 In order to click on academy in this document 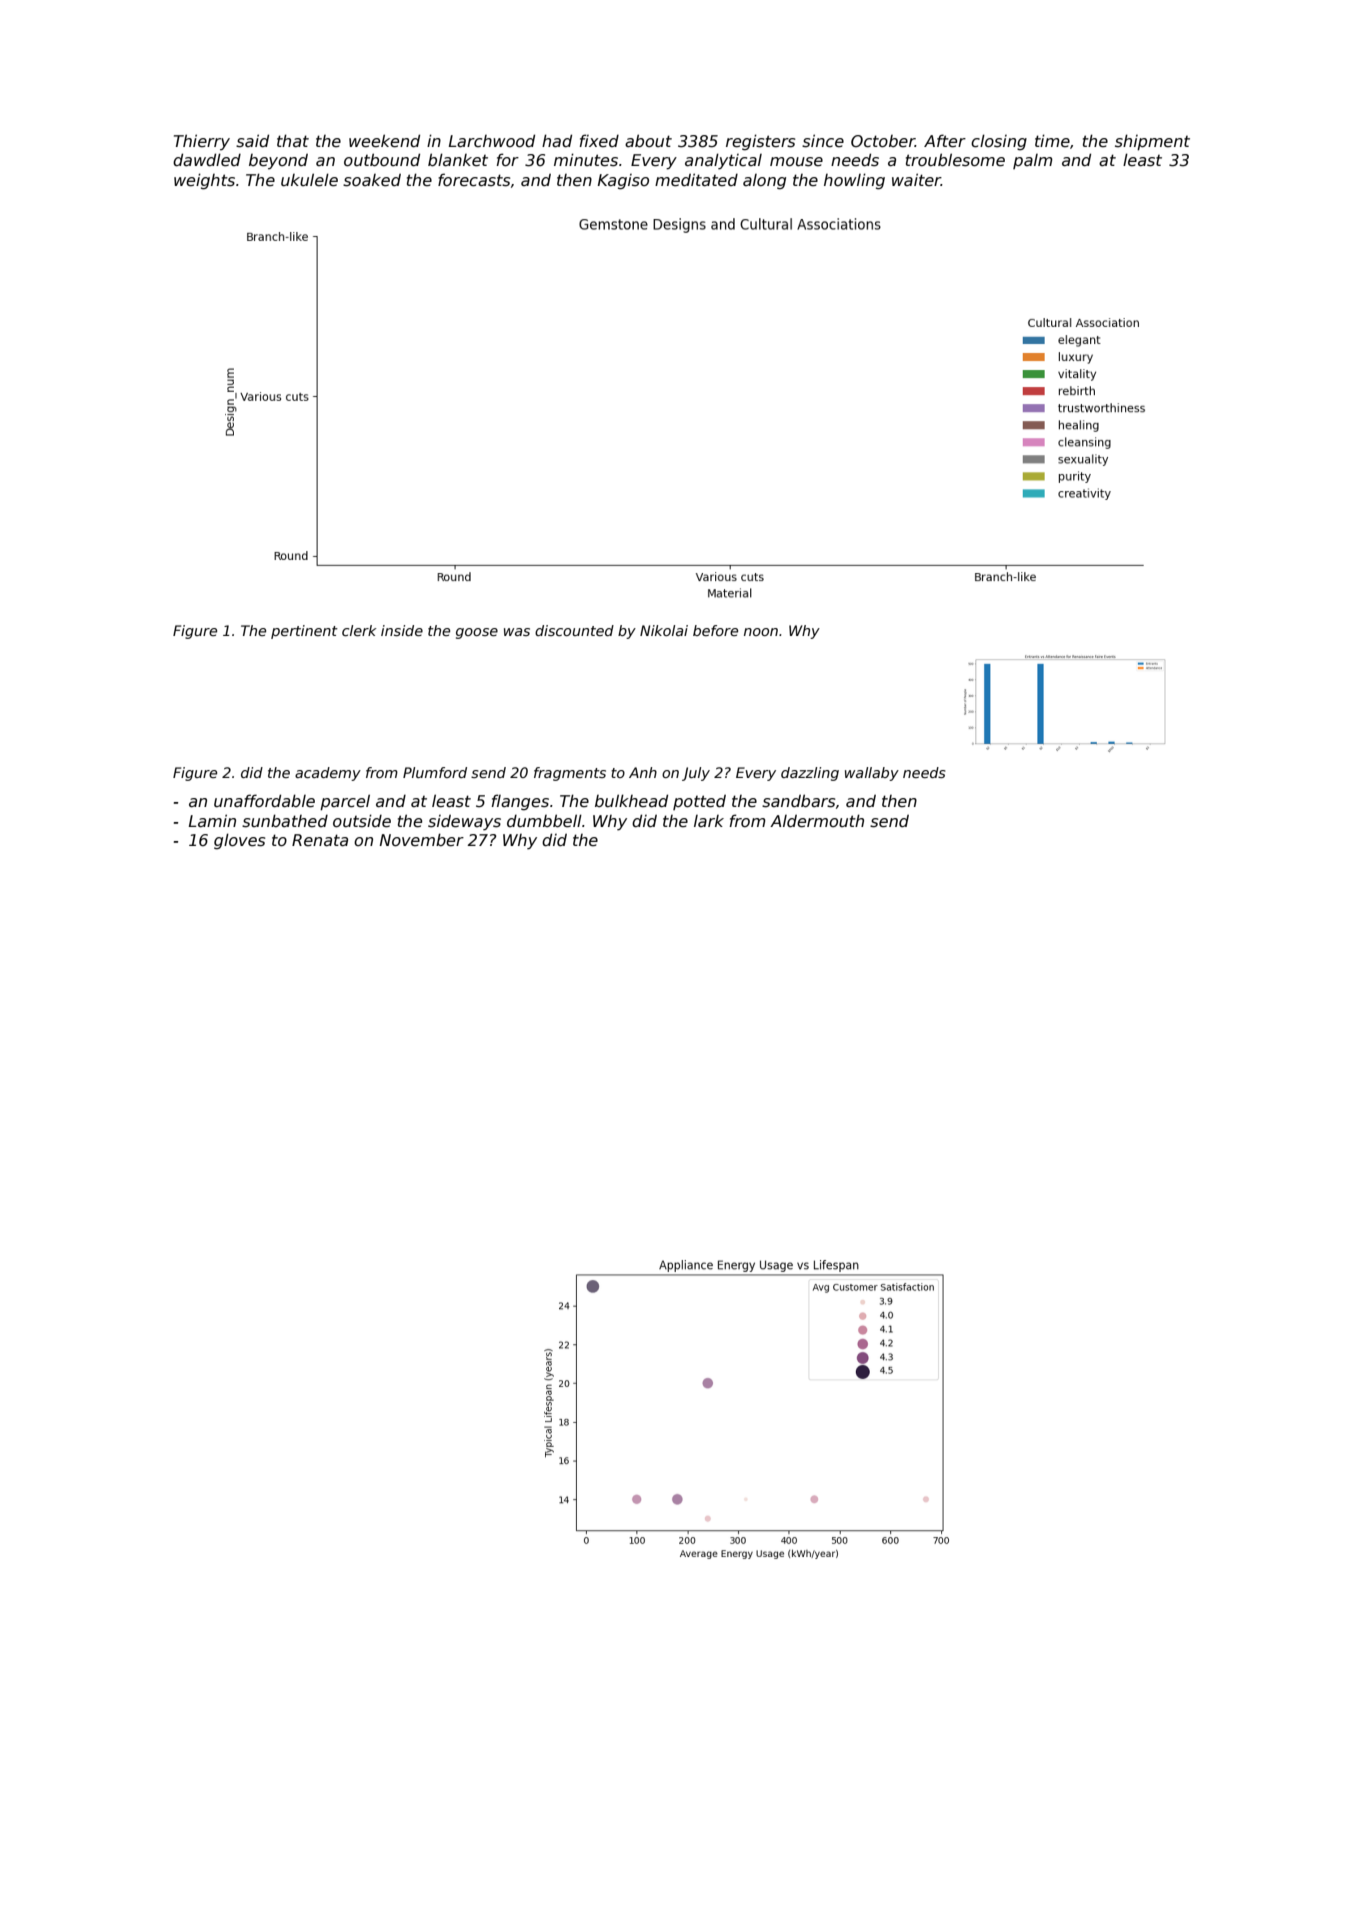, I will do `click(328, 774)`.
